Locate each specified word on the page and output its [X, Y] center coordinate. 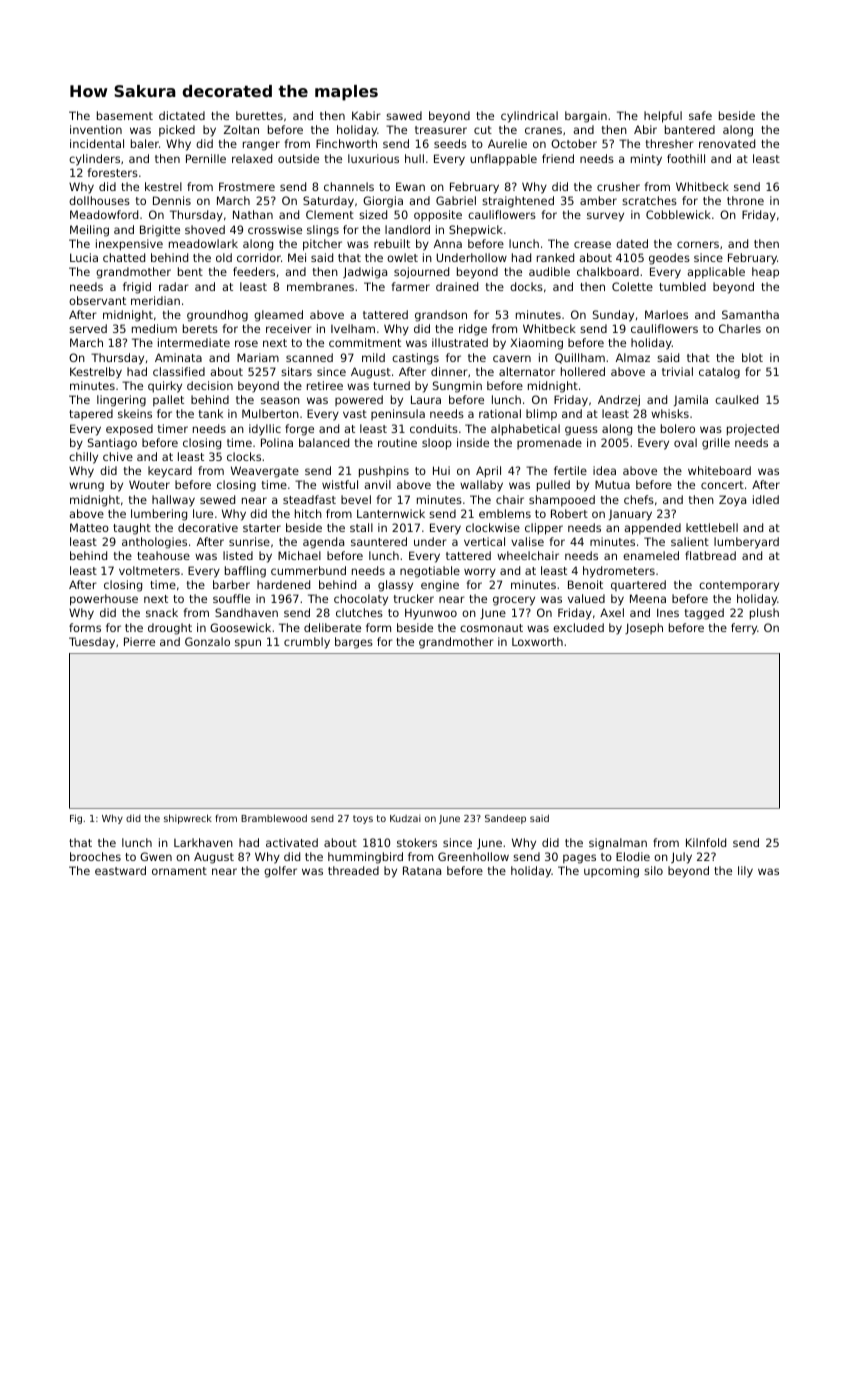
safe [700, 115]
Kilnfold [706, 842]
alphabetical [525, 430]
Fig [76, 819]
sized [373, 214]
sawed [404, 115]
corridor [259, 257]
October [574, 143]
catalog [719, 373]
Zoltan [241, 129]
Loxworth [537, 641]
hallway [173, 501]
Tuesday [92, 643]
